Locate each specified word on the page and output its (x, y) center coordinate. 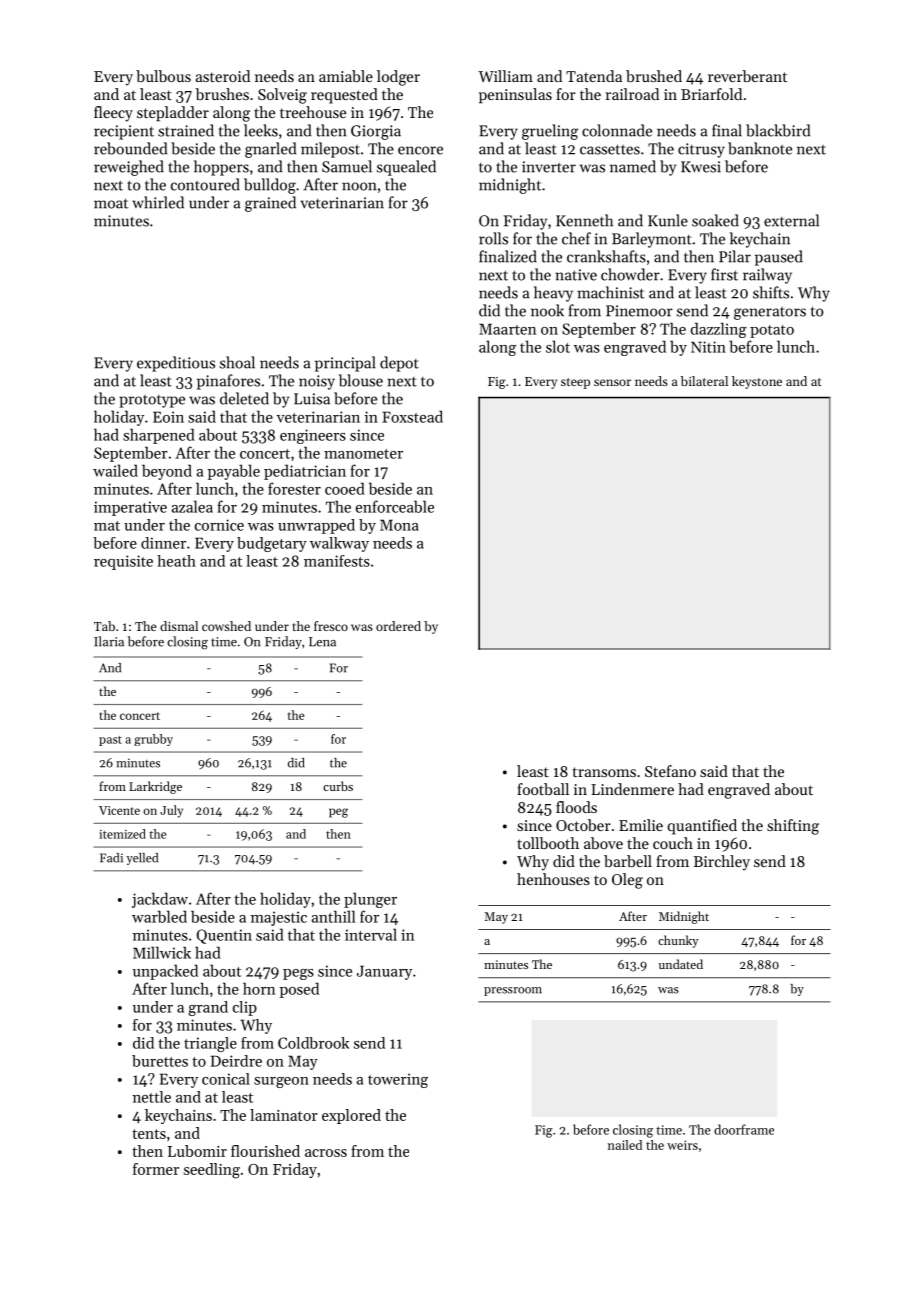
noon (359, 186)
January (384, 972)
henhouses (553, 879)
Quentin (224, 936)
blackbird (778, 130)
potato (772, 331)
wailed (115, 470)
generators (770, 313)
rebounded (130, 148)
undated (681, 964)
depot (399, 364)
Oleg (627, 881)
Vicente (119, 810)
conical (226, 1079)
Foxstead (412, 416)
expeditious (176, 364)
